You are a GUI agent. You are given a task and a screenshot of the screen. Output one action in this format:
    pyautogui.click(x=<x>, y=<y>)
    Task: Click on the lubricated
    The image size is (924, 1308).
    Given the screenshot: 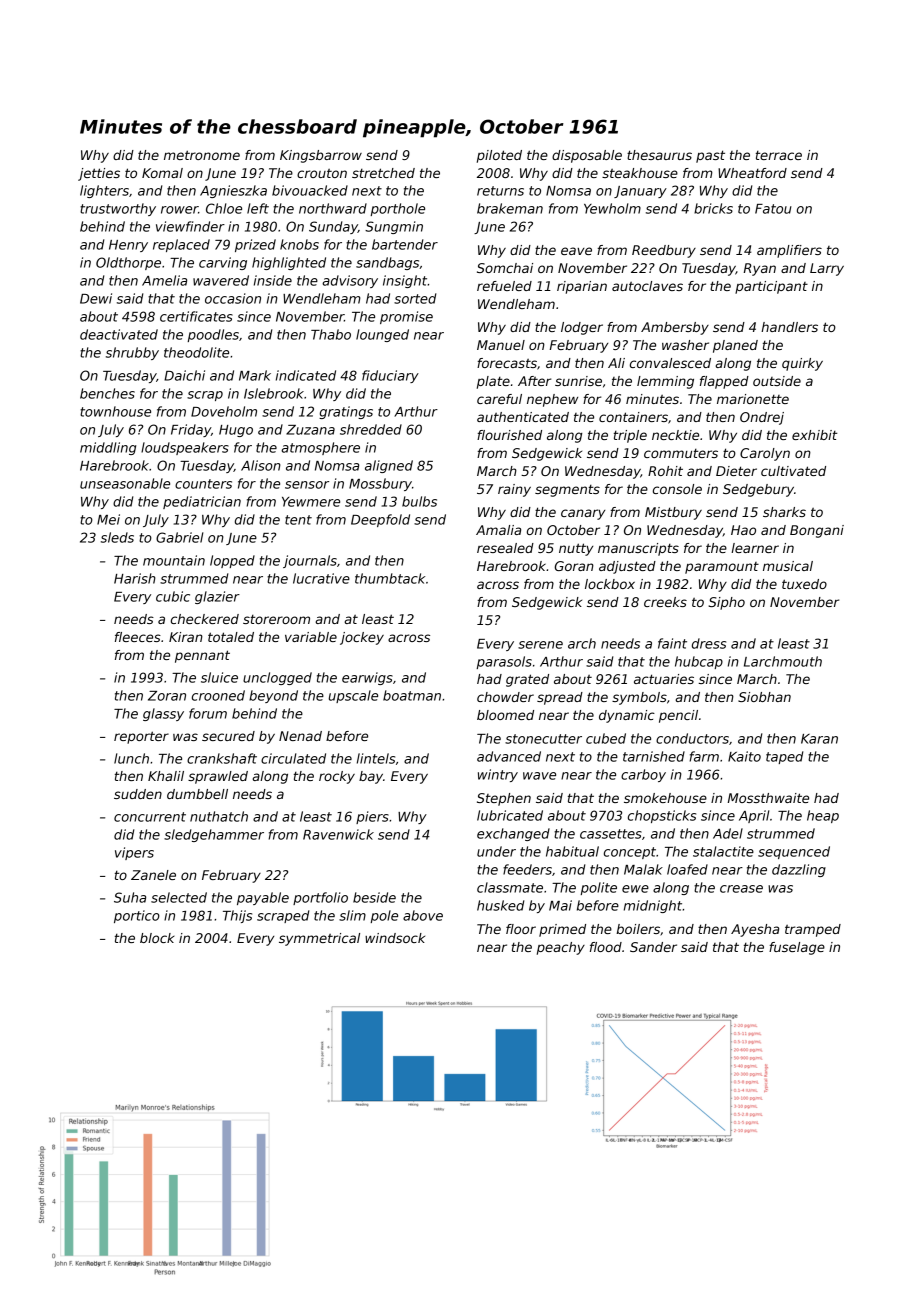 What is the action you would take?
    pyautogui.click(x=510, y=815)
